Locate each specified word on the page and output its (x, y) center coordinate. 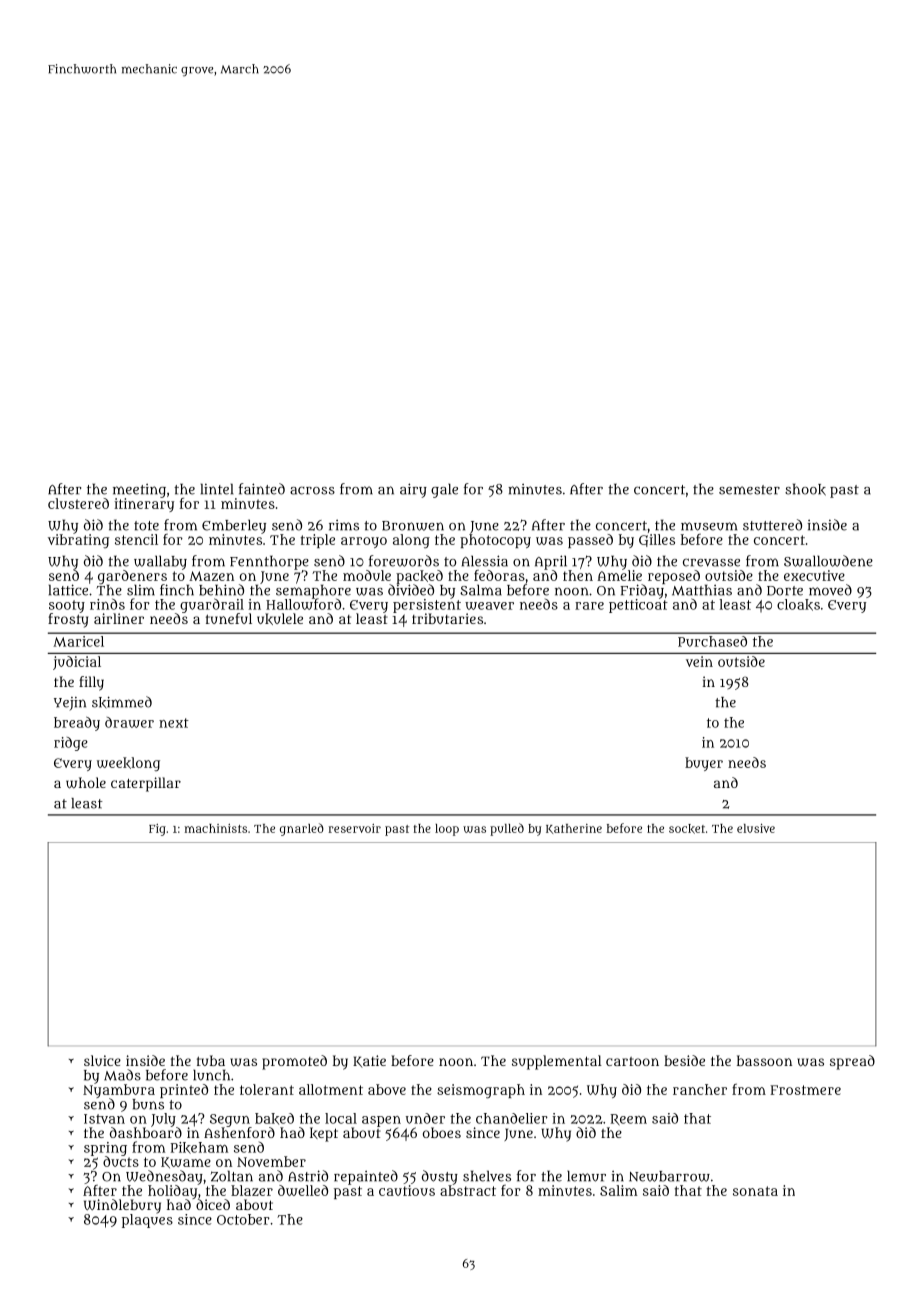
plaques (147, 1221)
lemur (586, 1176)
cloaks (798, 605)
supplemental (557, 1062)
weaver (489, 606)
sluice (102, 1060)
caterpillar (146, 784)
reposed (674, 577)
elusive (756, 828)
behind (221, 590)
